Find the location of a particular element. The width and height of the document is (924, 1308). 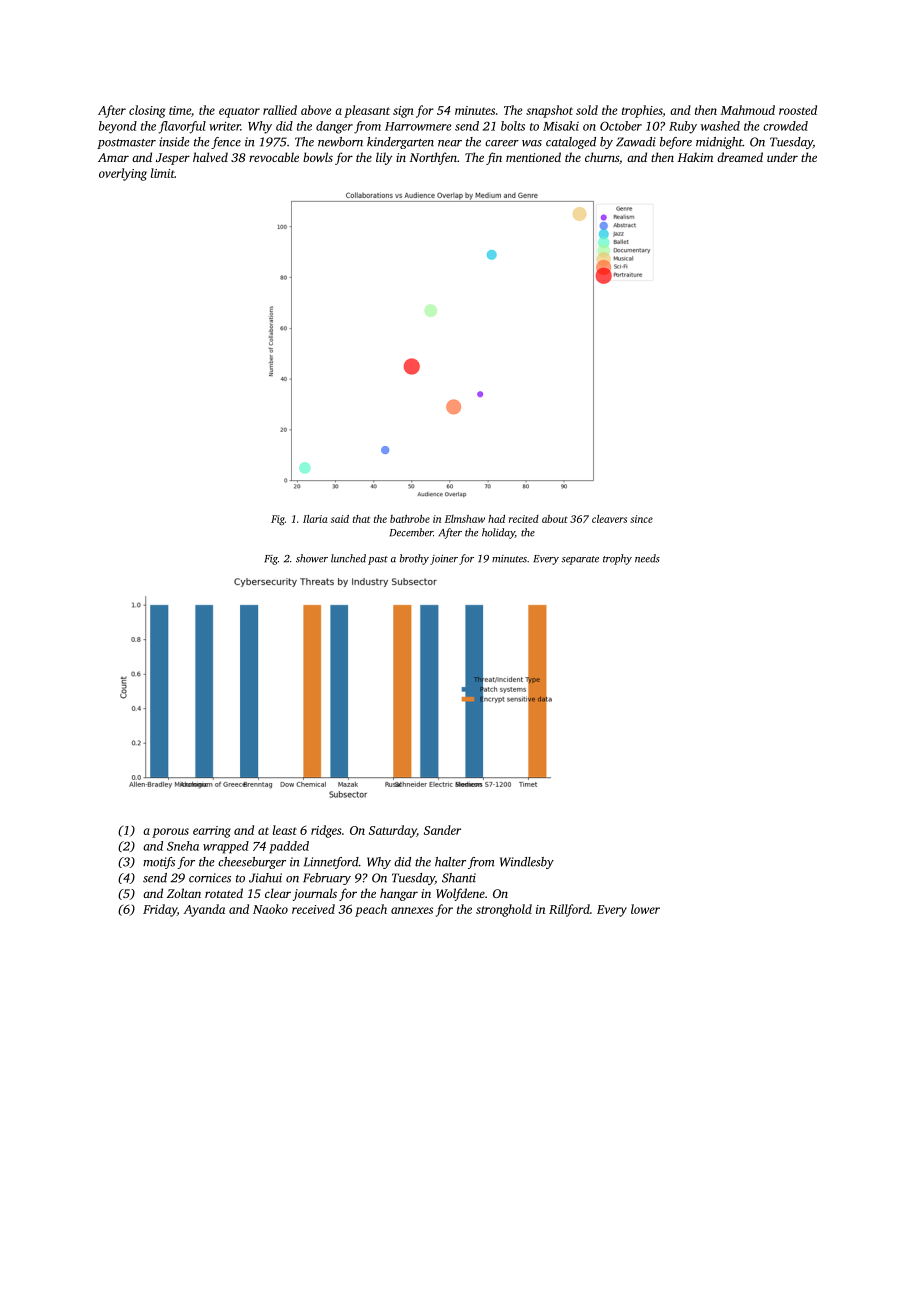

Sander is located at coordinates (442, 830).
